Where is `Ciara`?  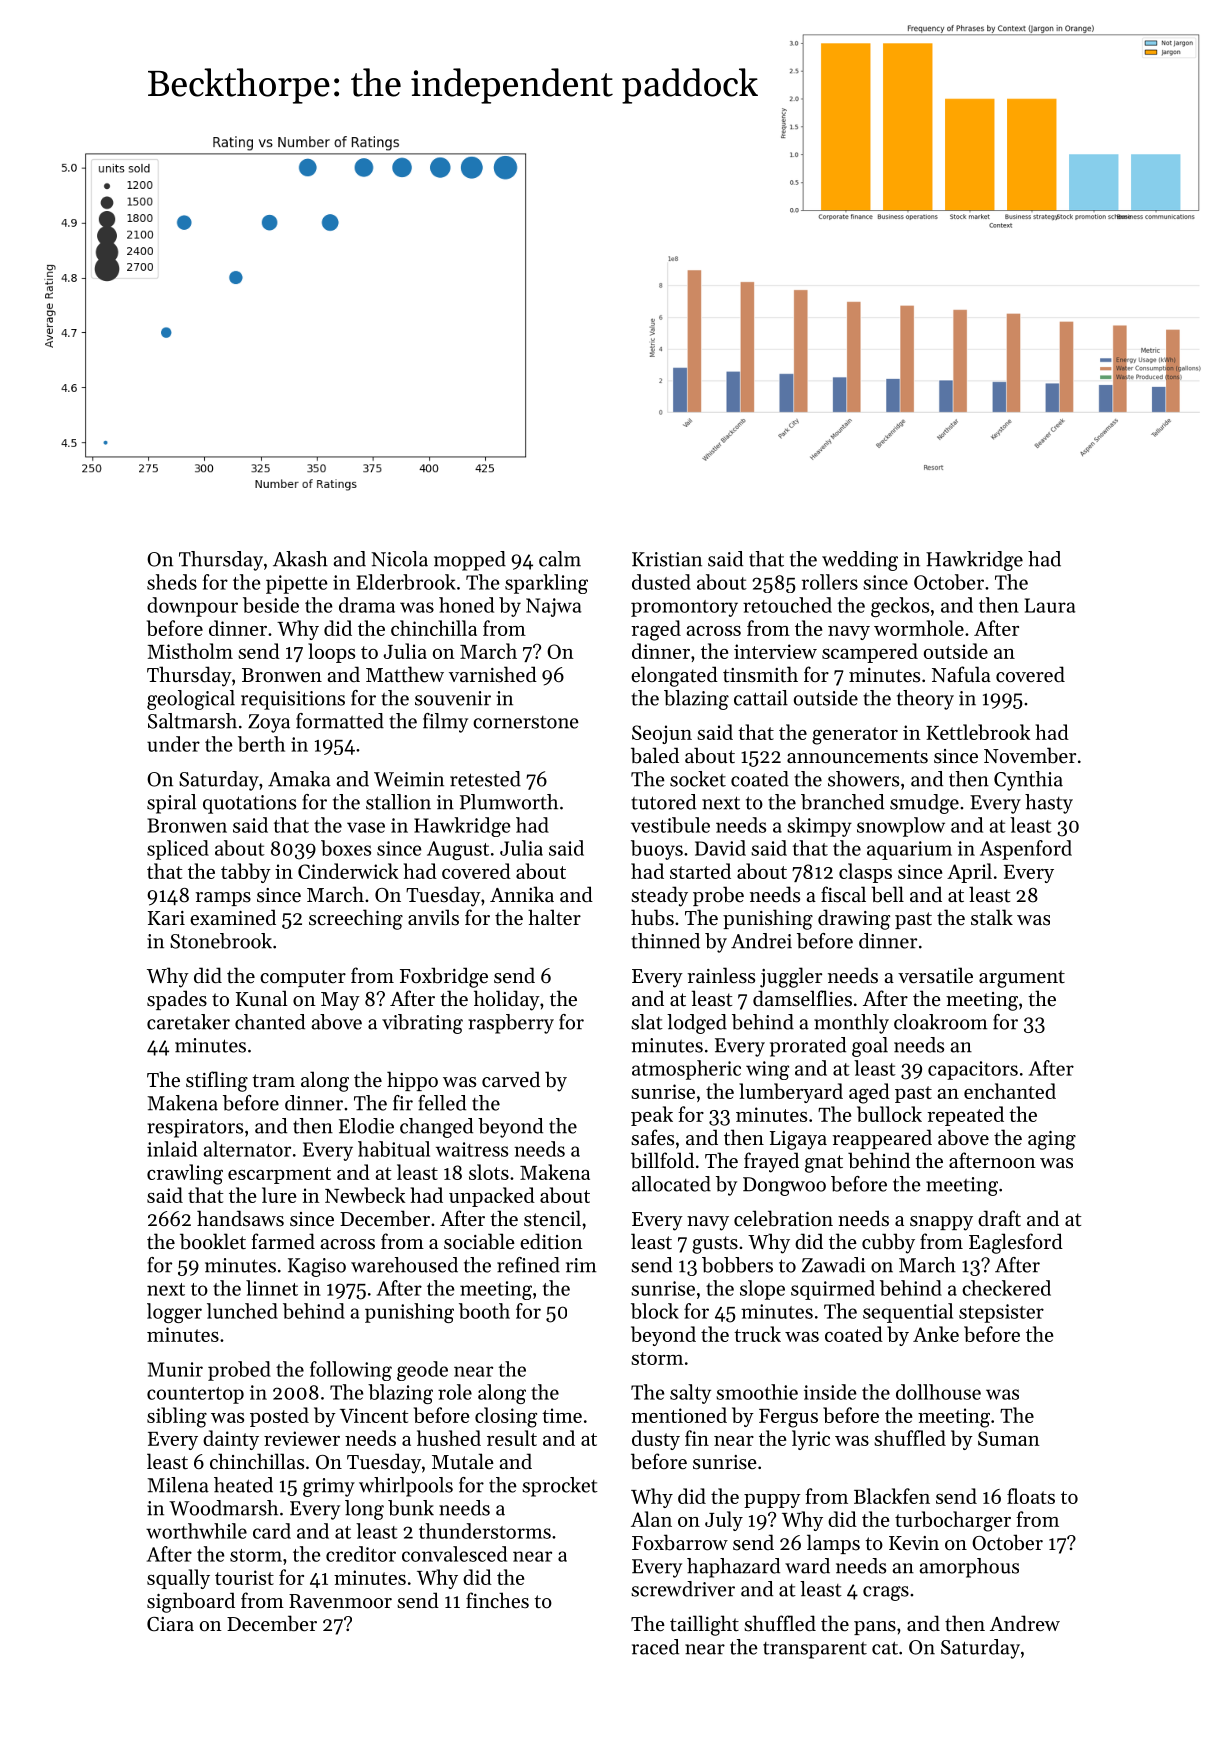
Ciara is located at coordinates (170, 1624).
